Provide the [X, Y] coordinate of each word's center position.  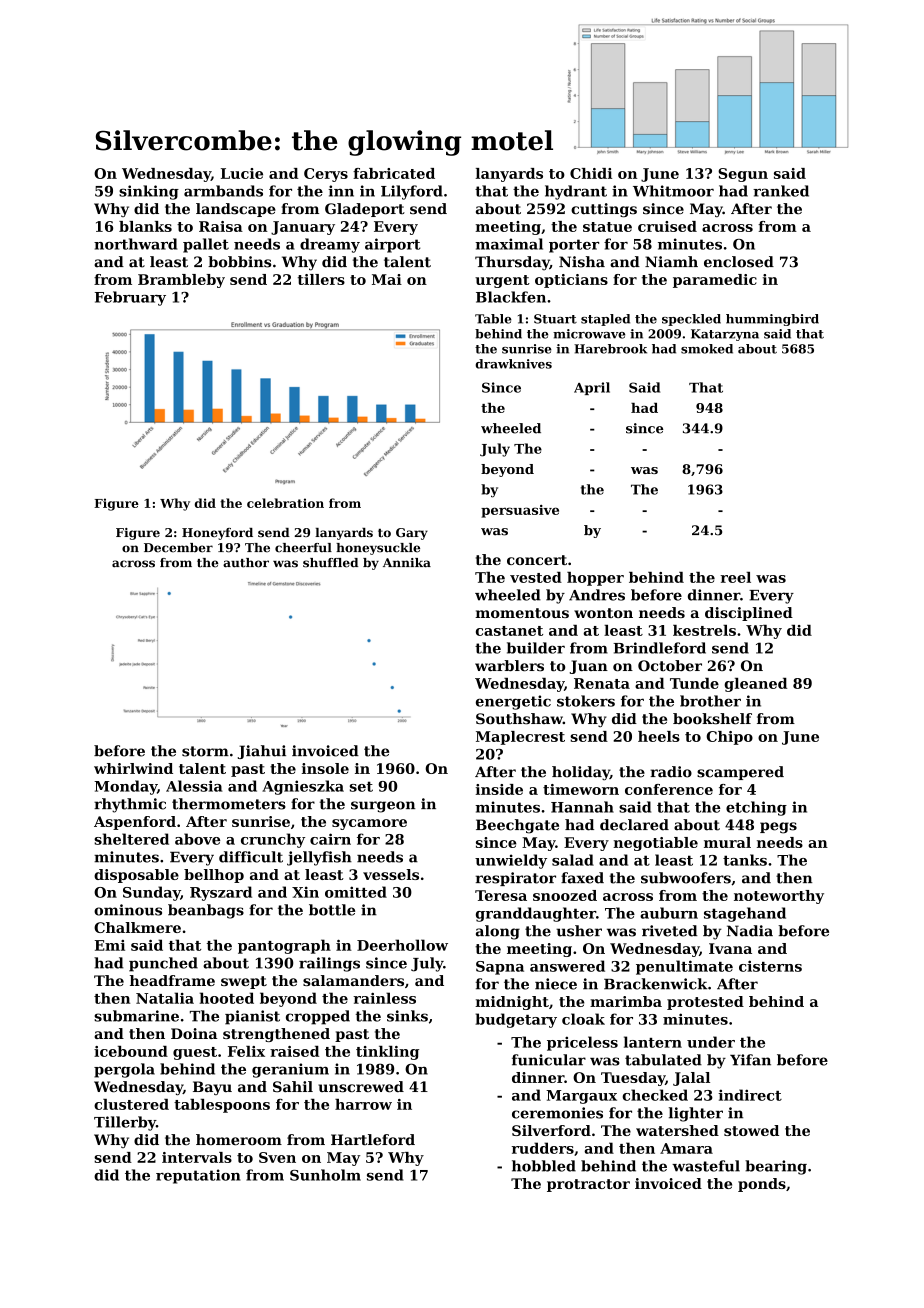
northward [135, 244]
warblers [509, 666]
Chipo [729, 738]
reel [735, 577]
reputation [198, 1176]
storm [205, 751]
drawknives [513, 364]
